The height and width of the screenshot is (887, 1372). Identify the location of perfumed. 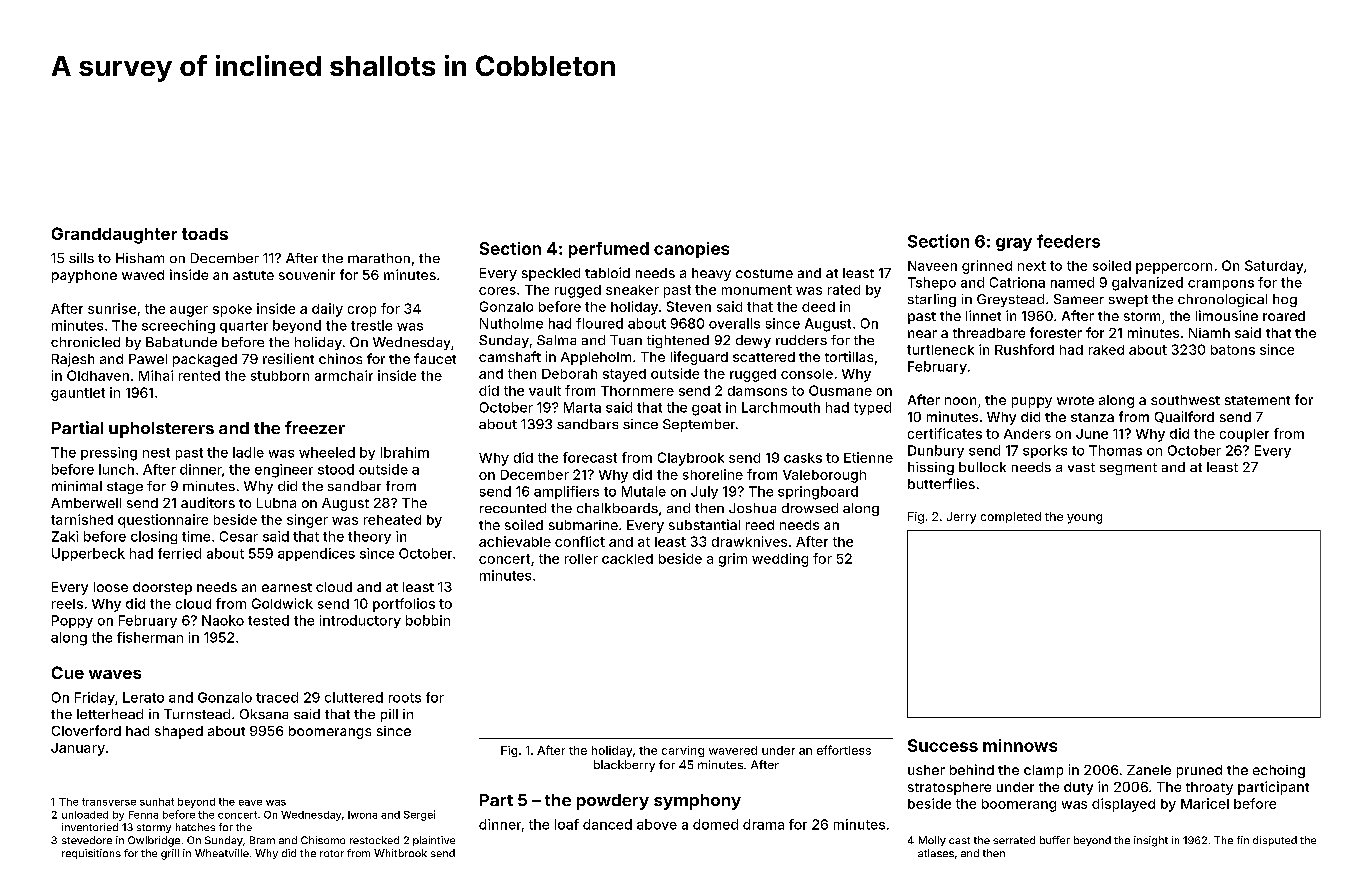
(609, 250).
